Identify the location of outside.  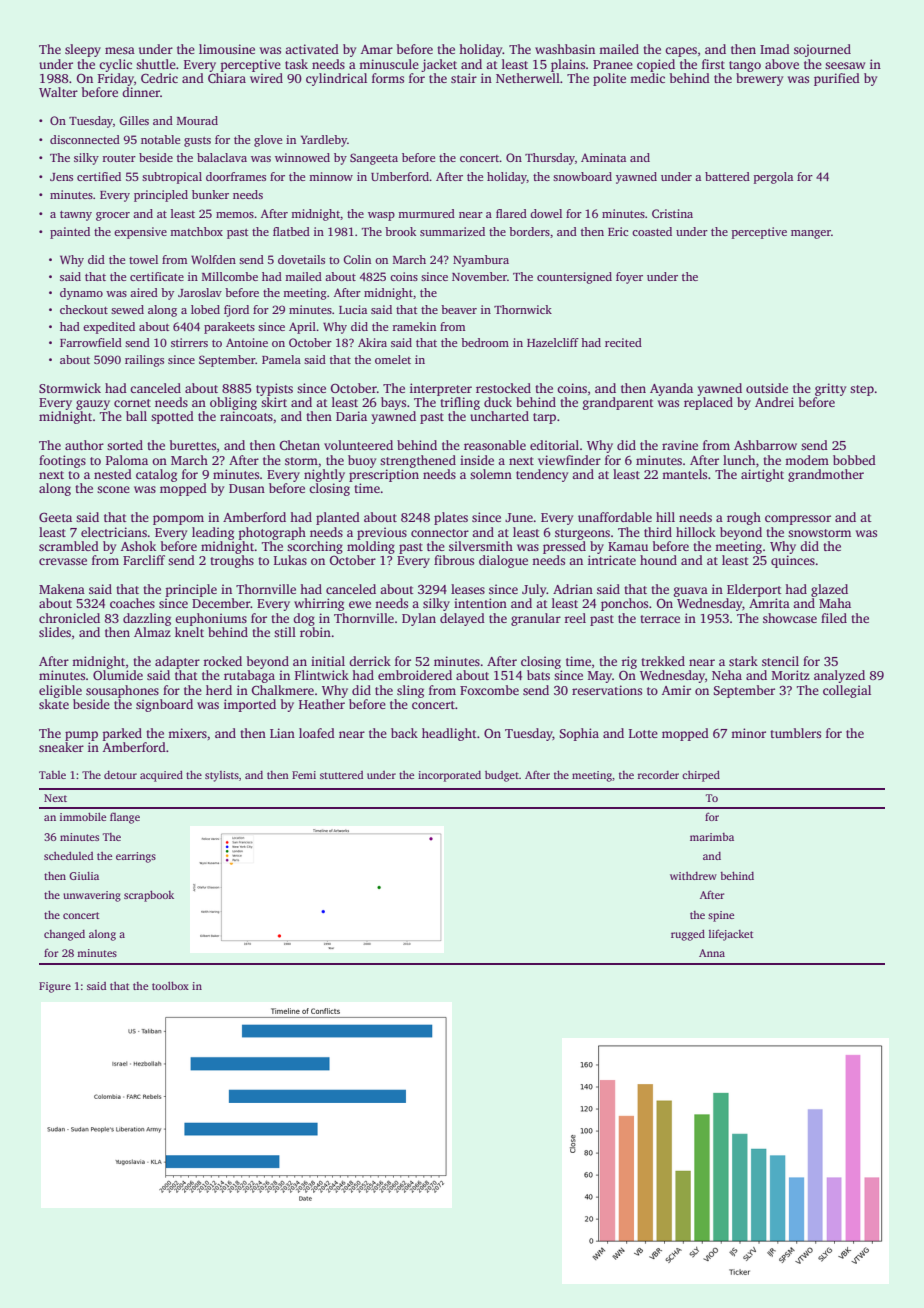
(767, 388).
